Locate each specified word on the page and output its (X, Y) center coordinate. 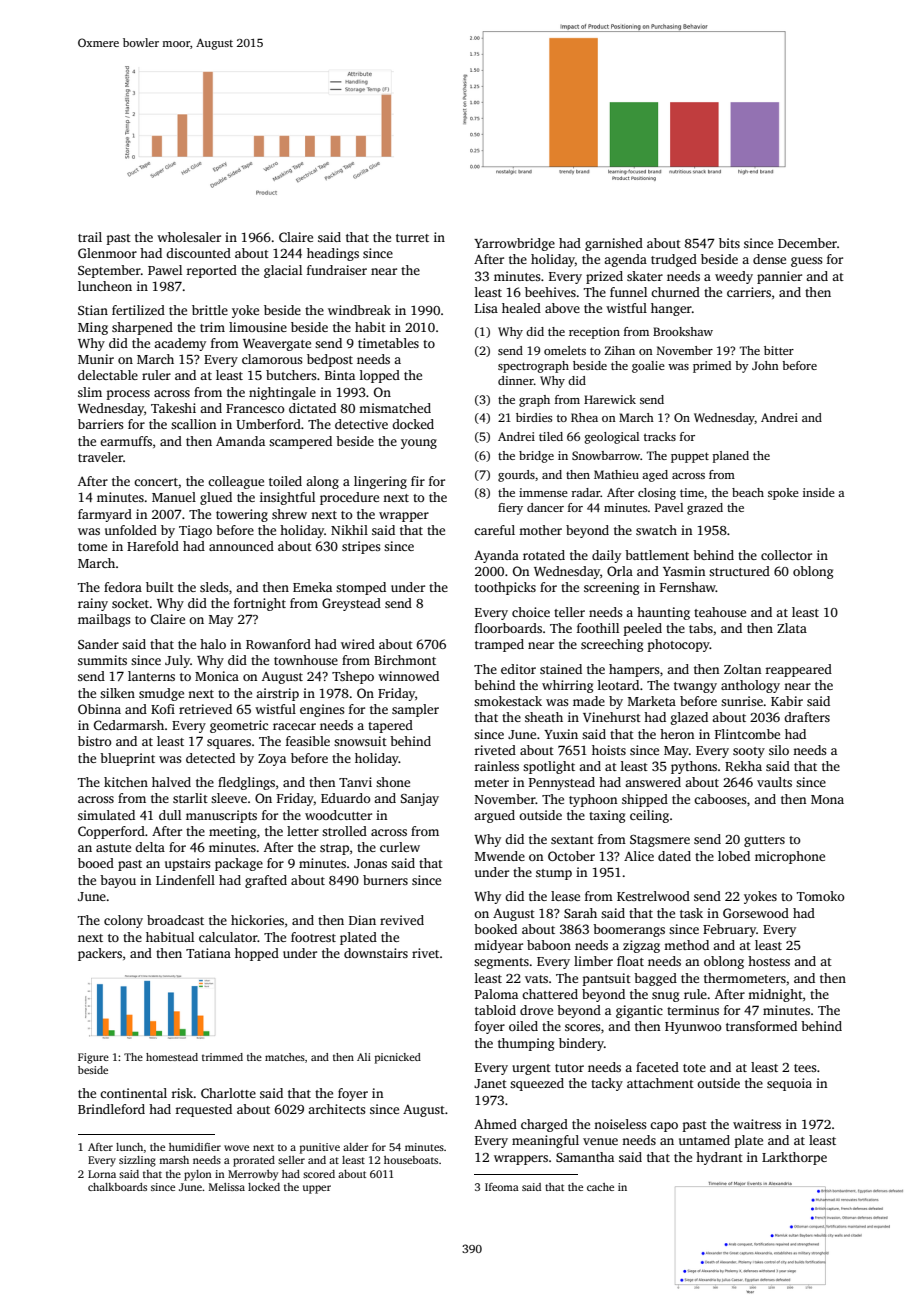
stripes (361, 547)
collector (786, 555)
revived (402, 920)
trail (90, 237)
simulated (106, 815)
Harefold (153, 546)
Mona (827, 799)
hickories (257, 920)
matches (285, 1057)
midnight (775, 995)
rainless (497, 766)
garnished (614, 244)
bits (729, 243)
